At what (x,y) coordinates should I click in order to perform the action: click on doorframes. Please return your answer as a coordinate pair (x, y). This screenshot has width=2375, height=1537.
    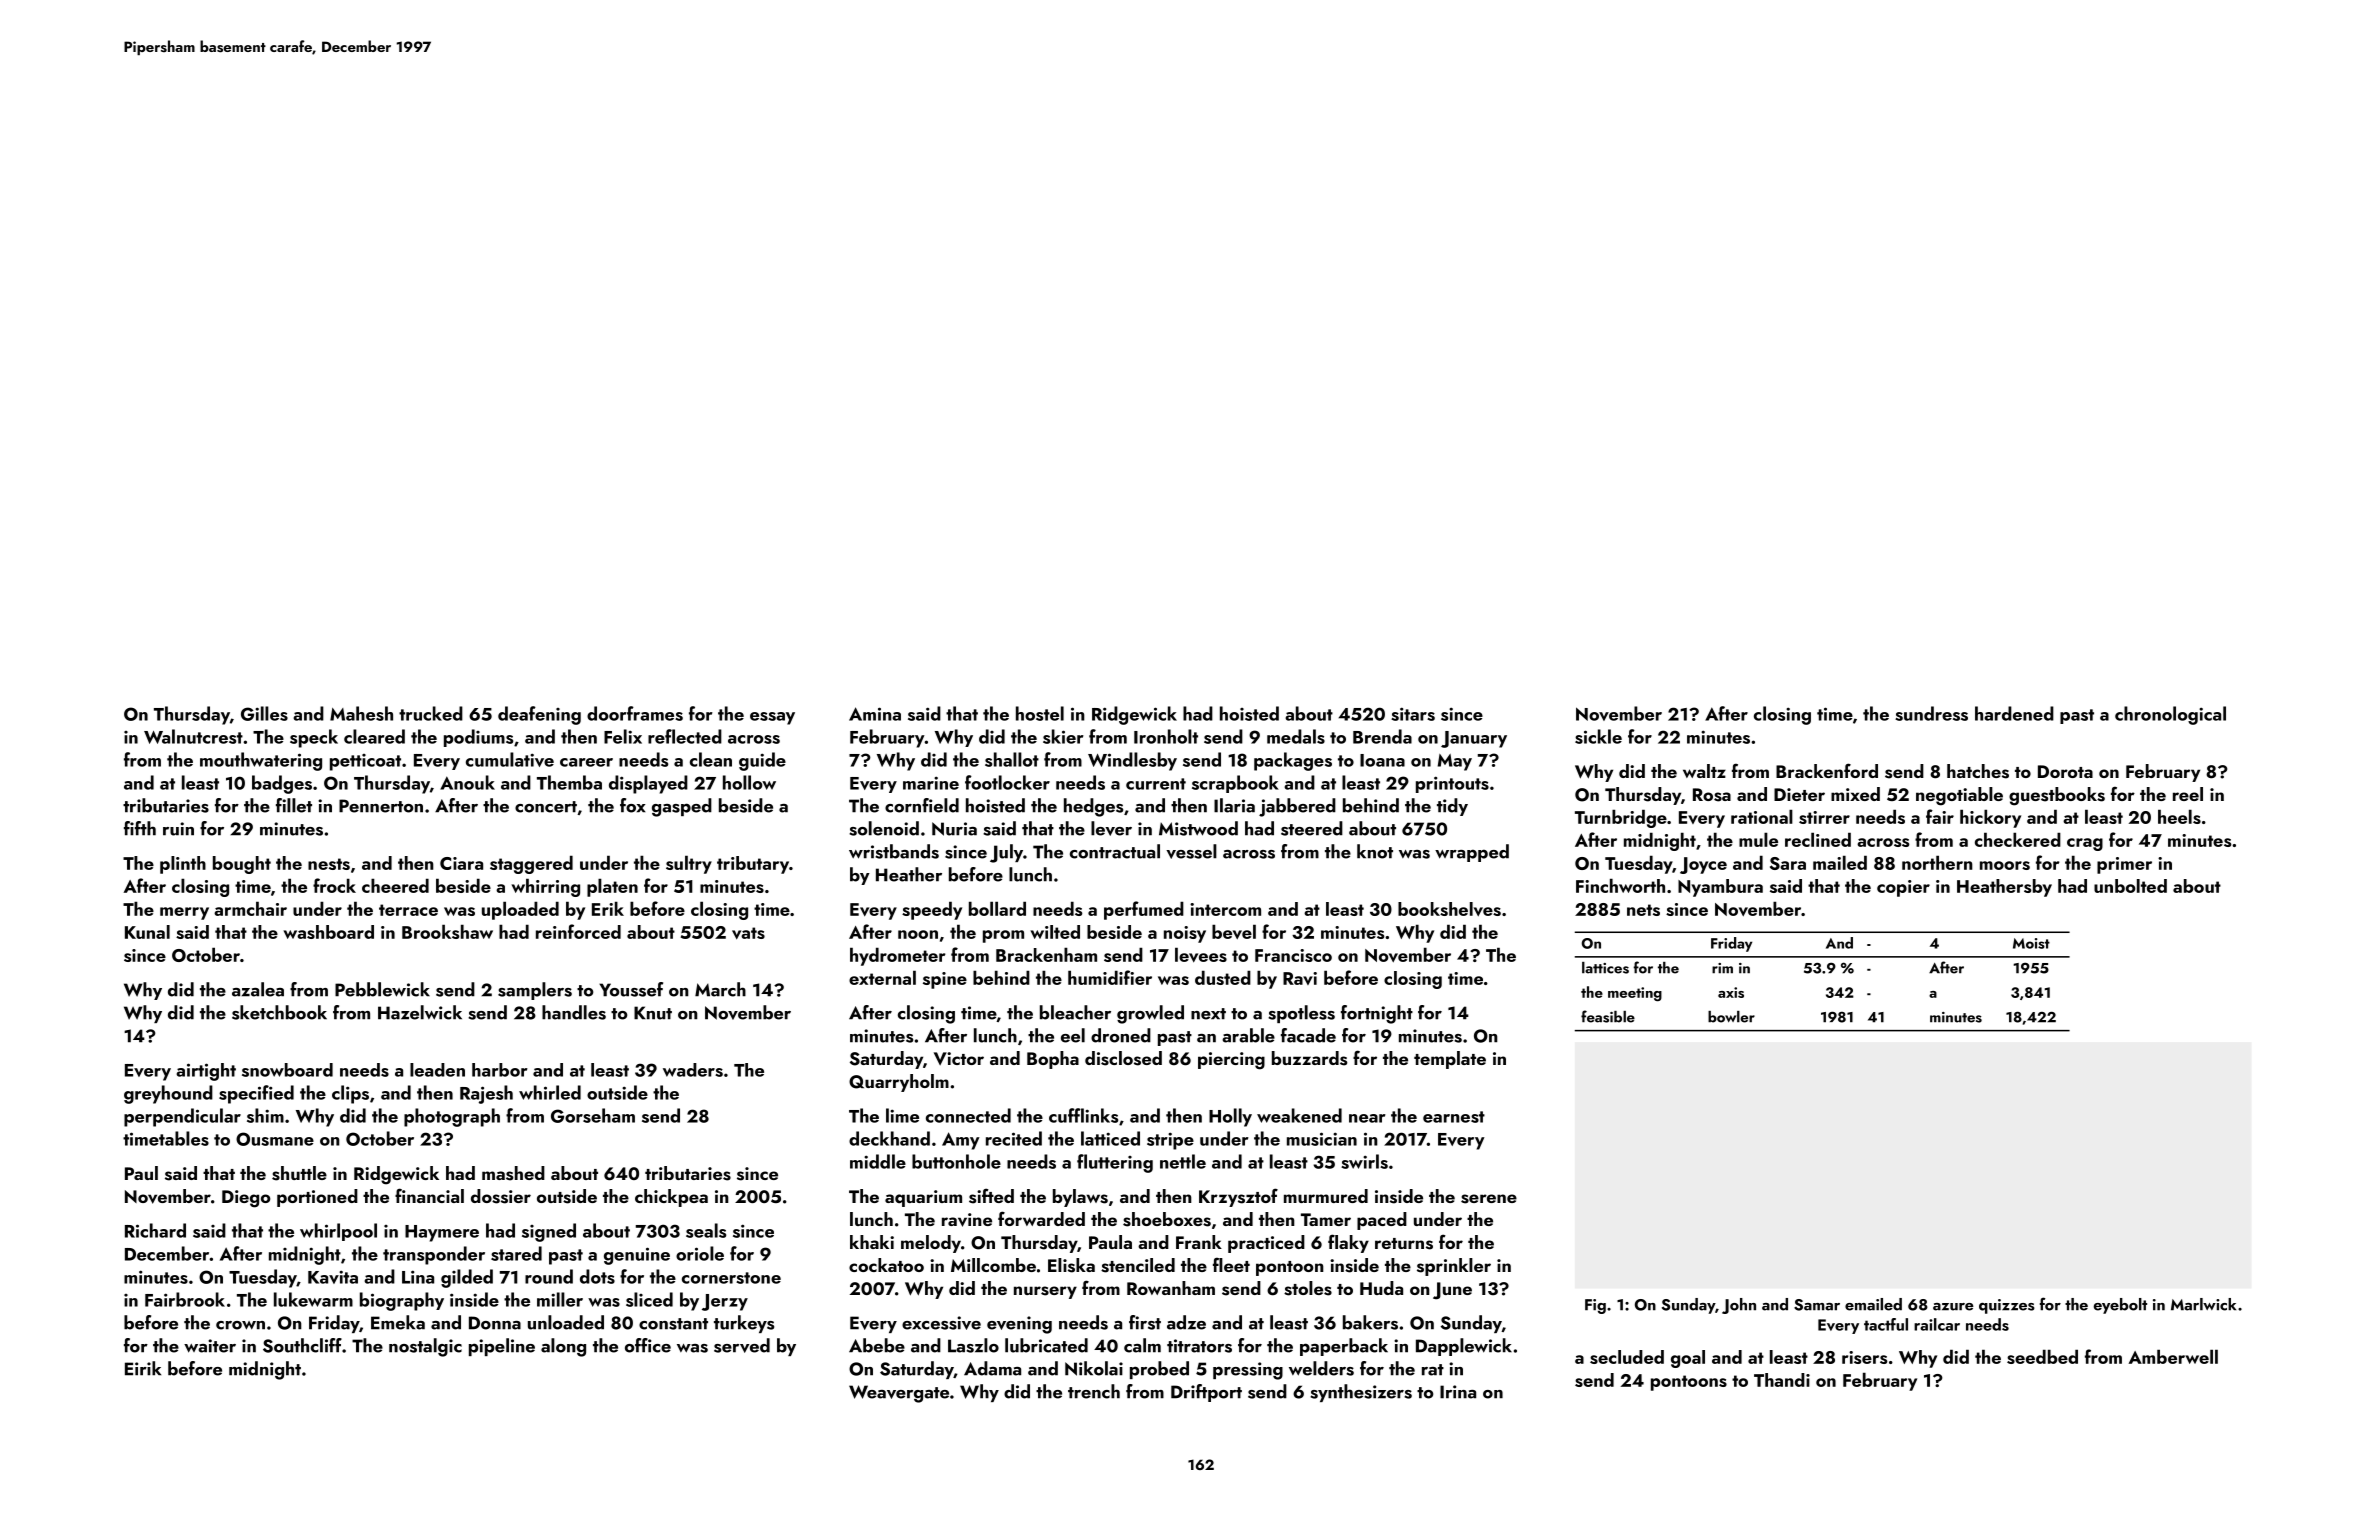
    Looking at the image, I should click on (635, 713).
